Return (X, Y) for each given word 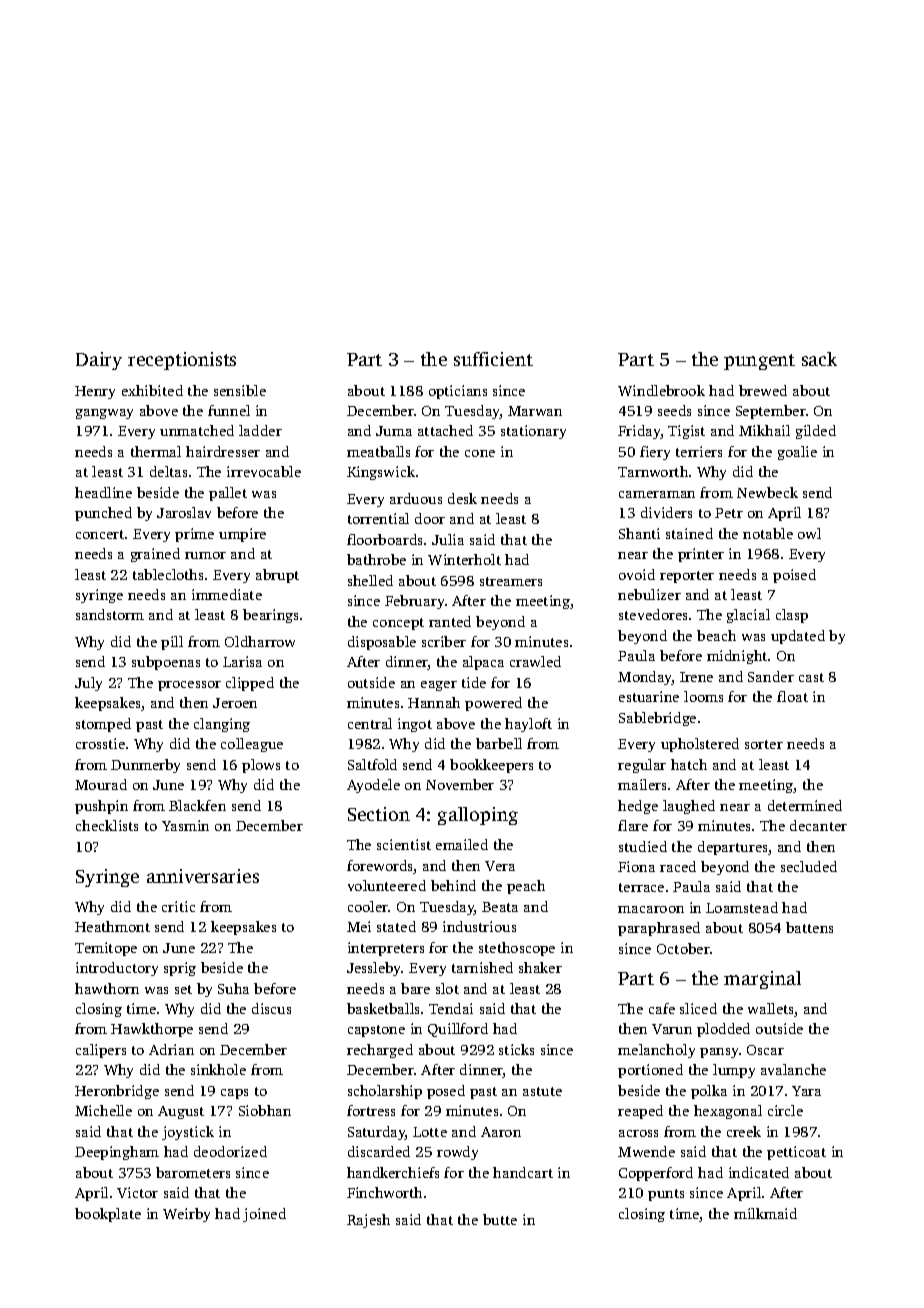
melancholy (656, 1051)
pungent (759, 362)
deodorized (230, 1151)
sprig (180, 969)
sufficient (493, 359)
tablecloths (168, 574)
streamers (511, 581)
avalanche (793, 1069)
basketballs (383, 1008)
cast (811, 677)
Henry (95, 392)
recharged (380, 1051)
